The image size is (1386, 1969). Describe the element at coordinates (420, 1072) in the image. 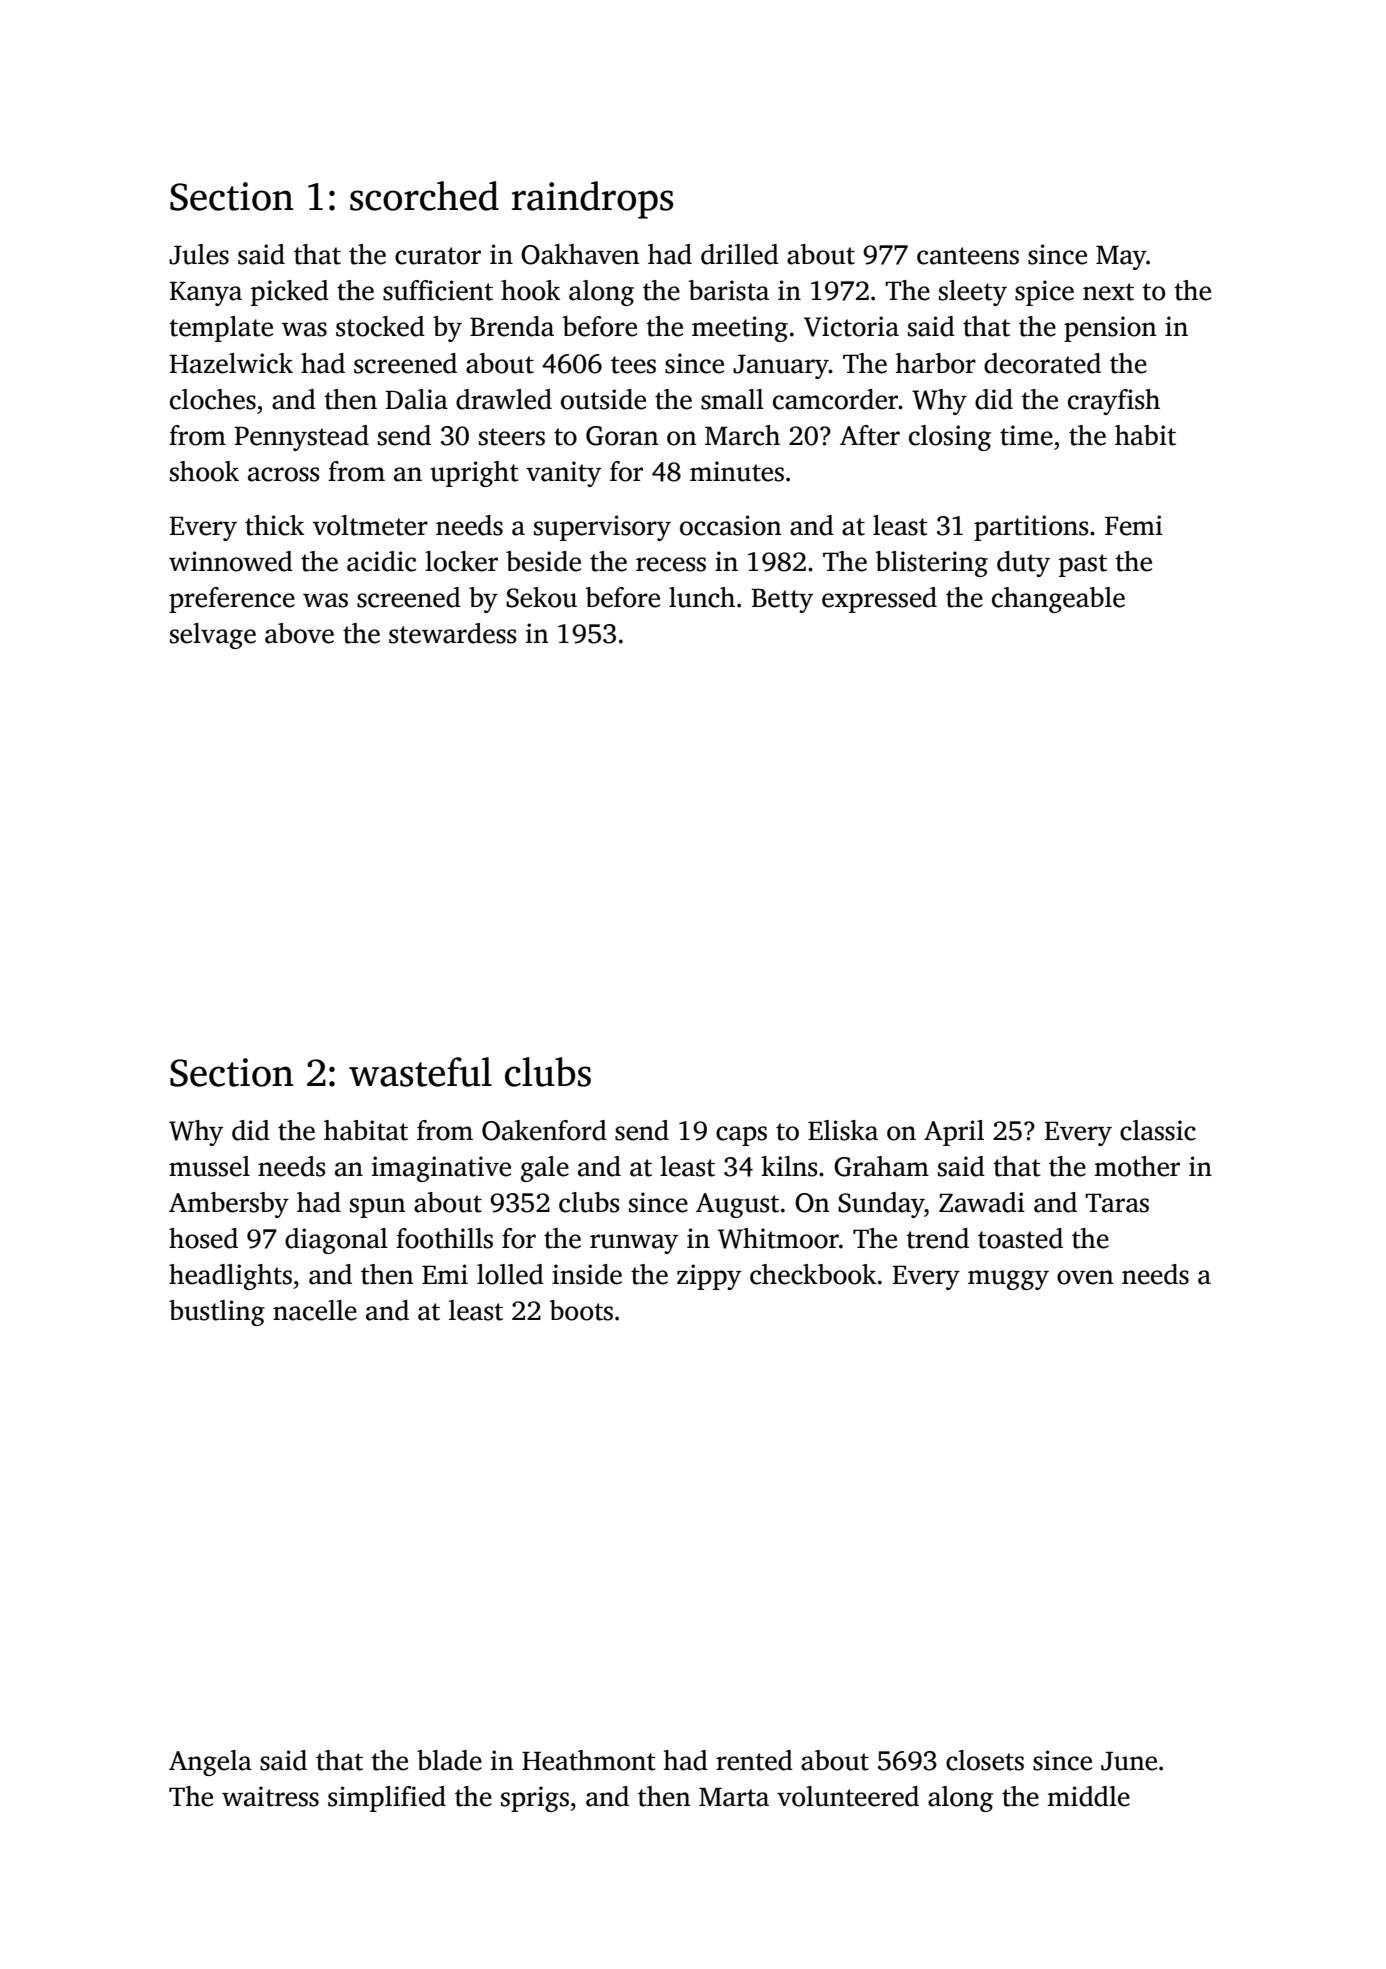

I see `wasteful` at that location.
